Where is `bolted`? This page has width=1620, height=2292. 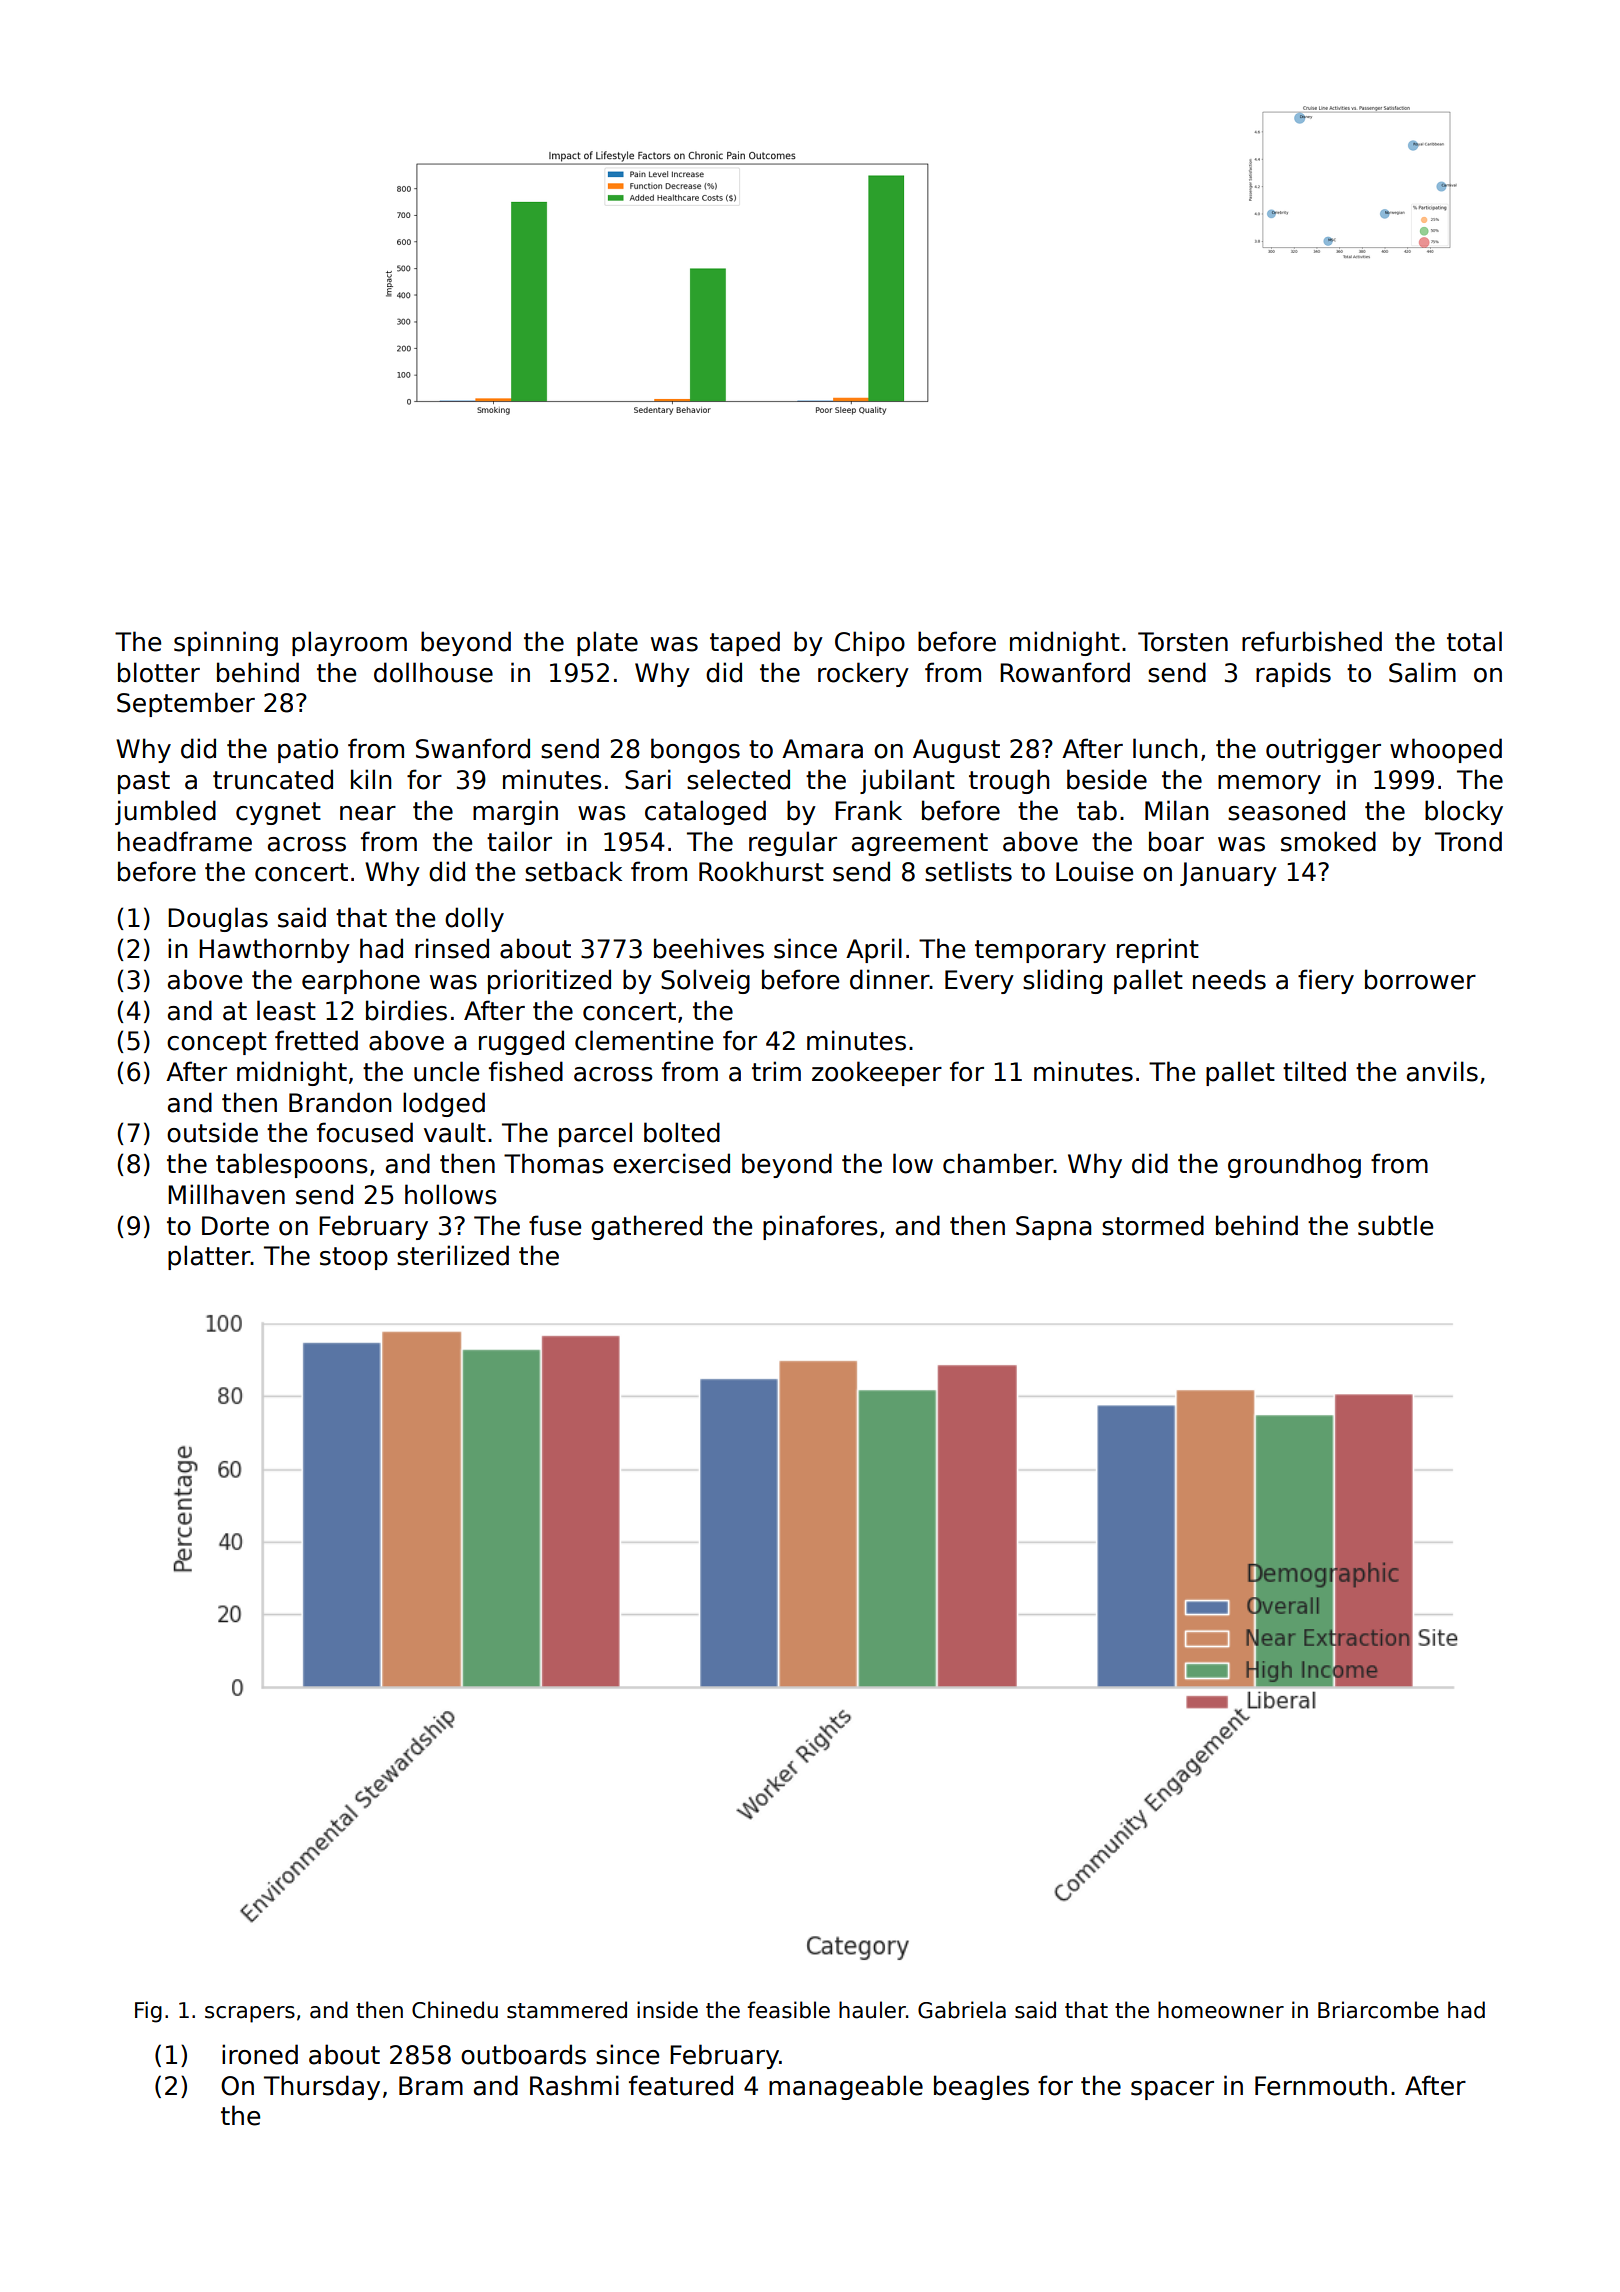
bolted is located at coordinates (682, 1132).
